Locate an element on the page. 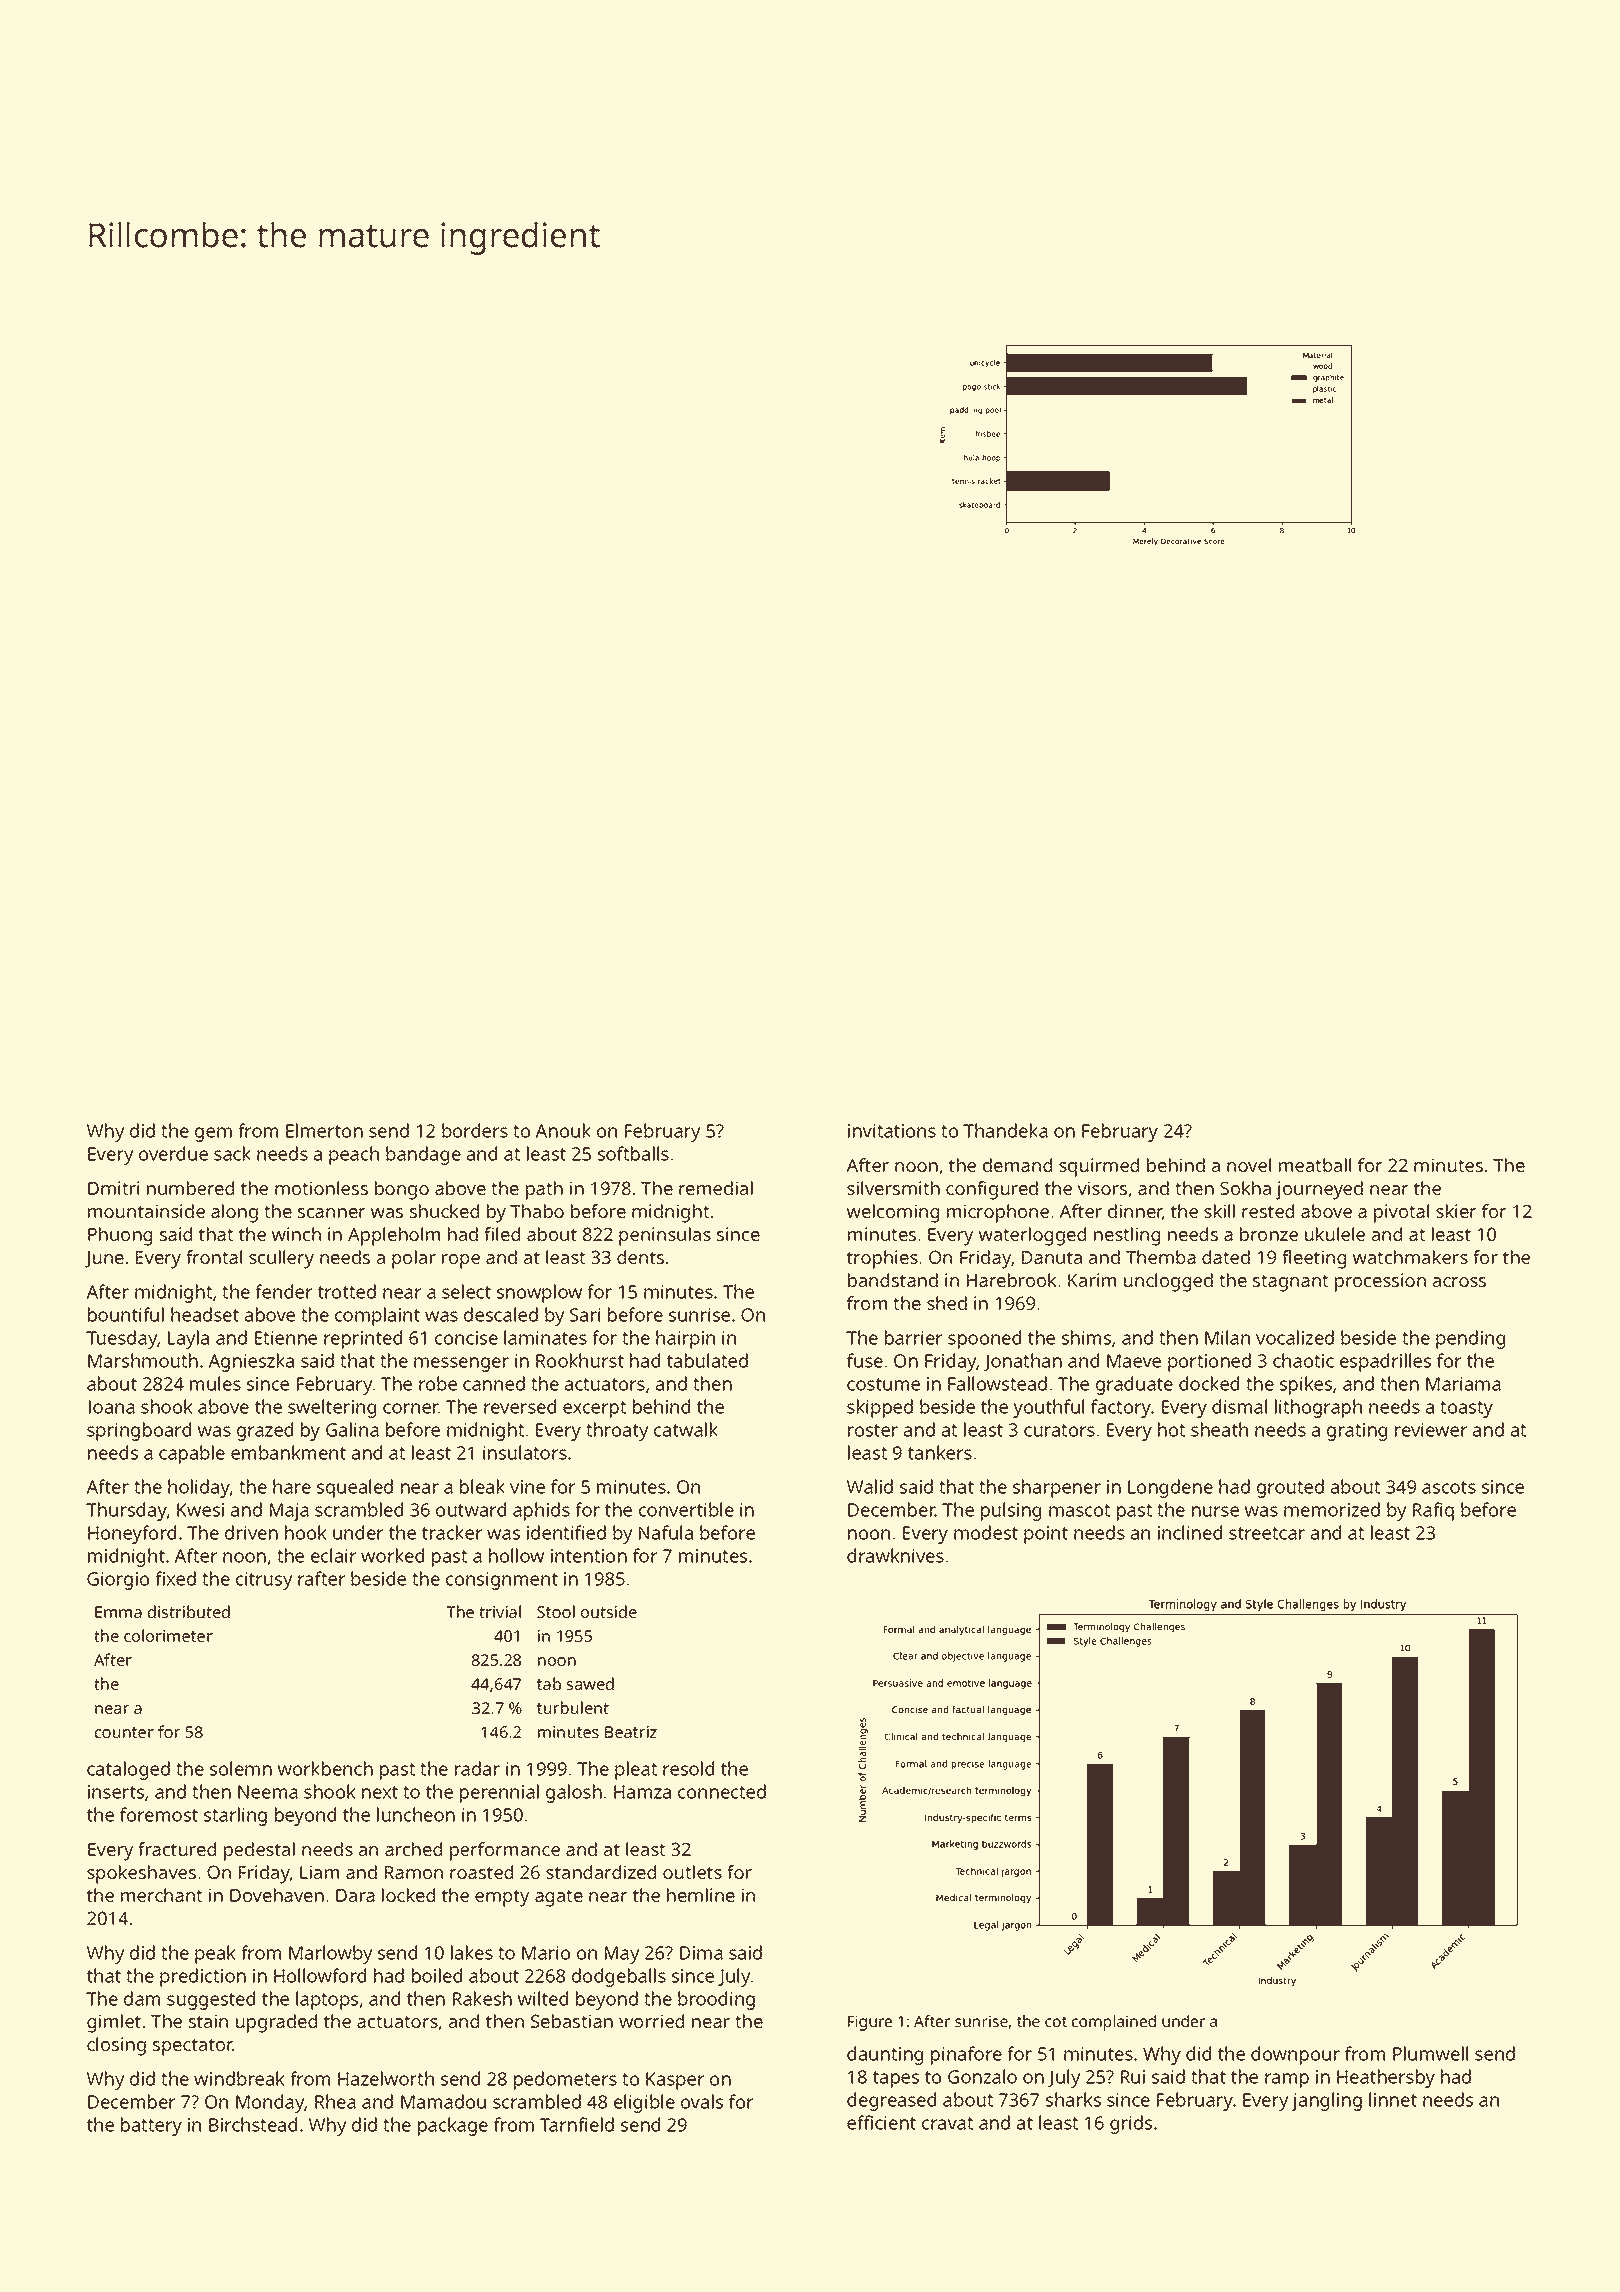 Image resolution: width=1620 pixels, height=2292 pixels. outside is located at coordinates (609, 1611).
